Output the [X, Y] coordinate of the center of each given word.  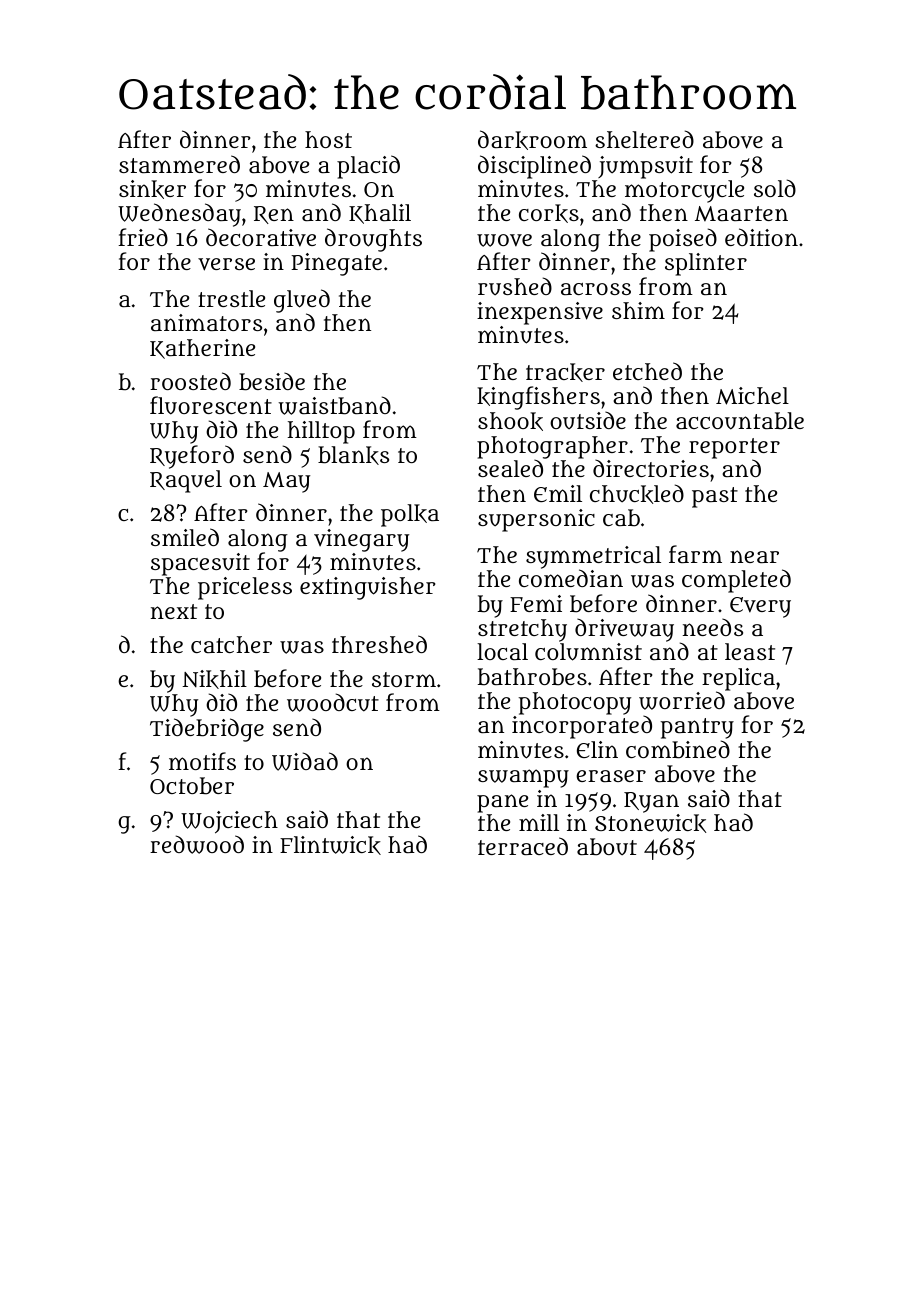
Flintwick [330, 845]
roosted [190, 381]
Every [760, 607]
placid [368, 167]
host [328, 139]
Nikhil [214, 679]
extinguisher [367, 588]
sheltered [644, 139]
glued [302, 301]
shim [638, 310]
